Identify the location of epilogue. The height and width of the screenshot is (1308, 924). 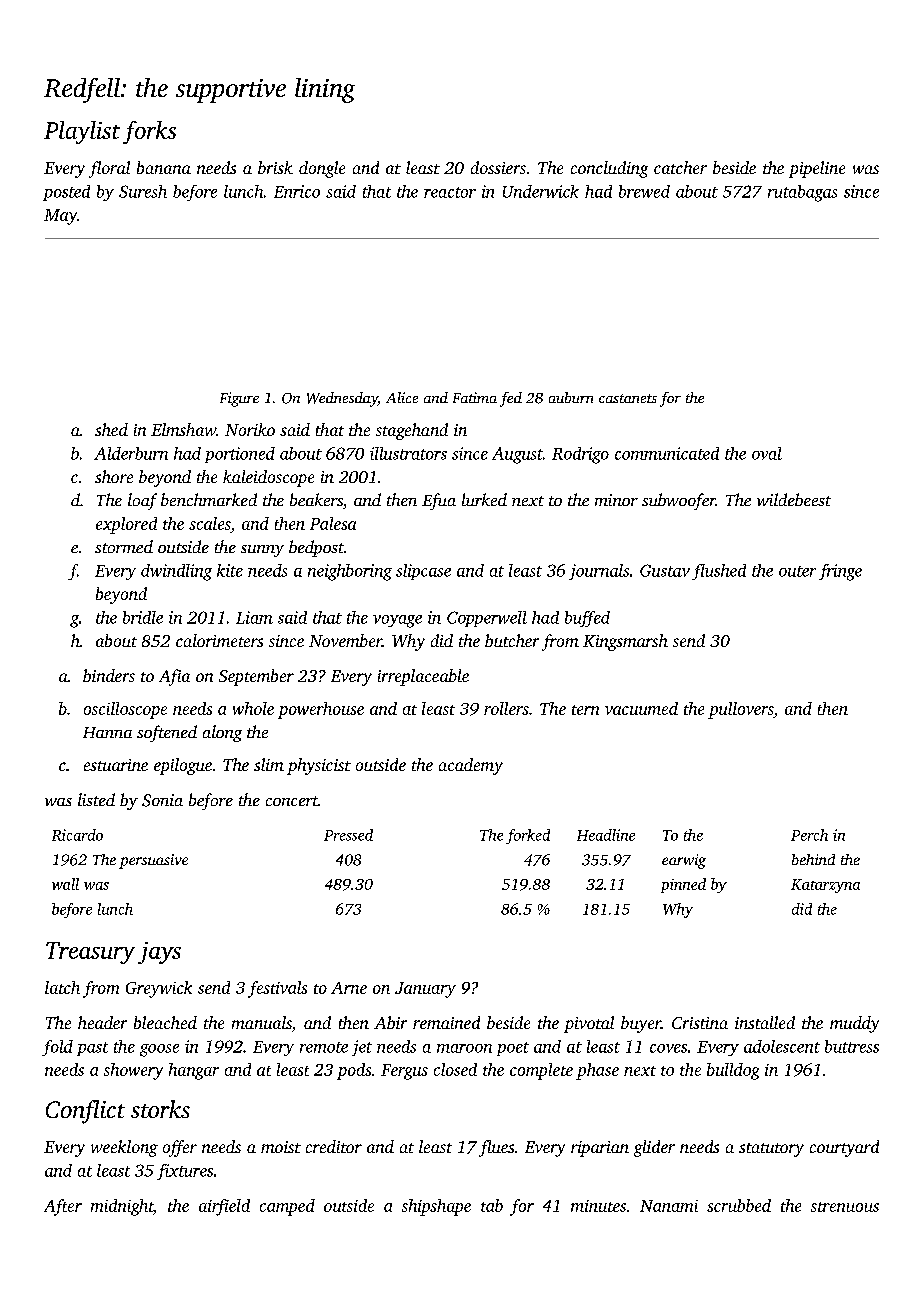
(183, 766).
